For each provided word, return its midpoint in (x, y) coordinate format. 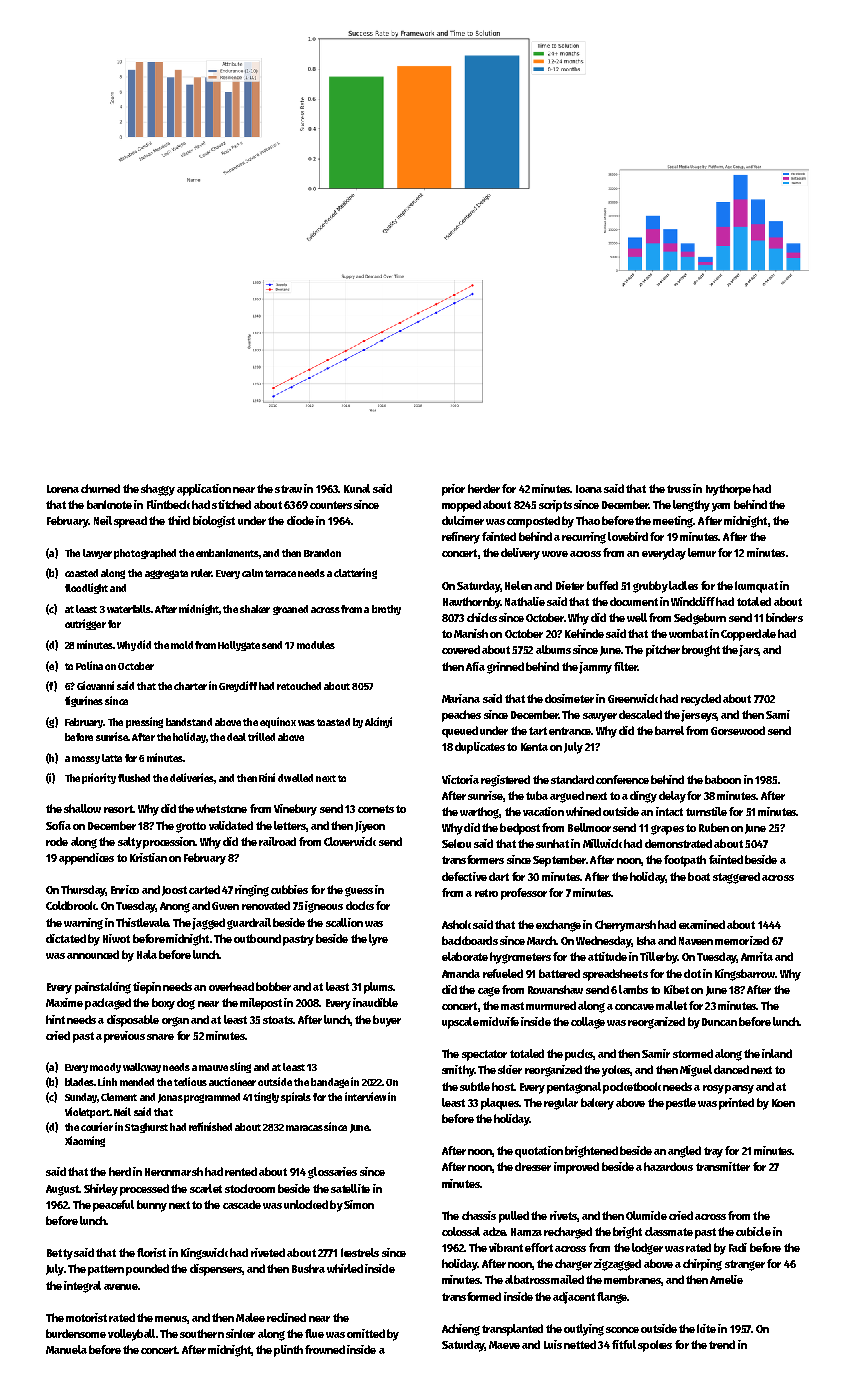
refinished (210, 1126)
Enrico (125, 889)
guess (359, 892)
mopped (461, 506)
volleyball (131, 1335)
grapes (667, 830)
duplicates (480, 748)
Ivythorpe (728, 490)
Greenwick (633, 698)
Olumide (646, 1215)
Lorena (63, 489)
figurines (84, 701)
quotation (539, 1152)
